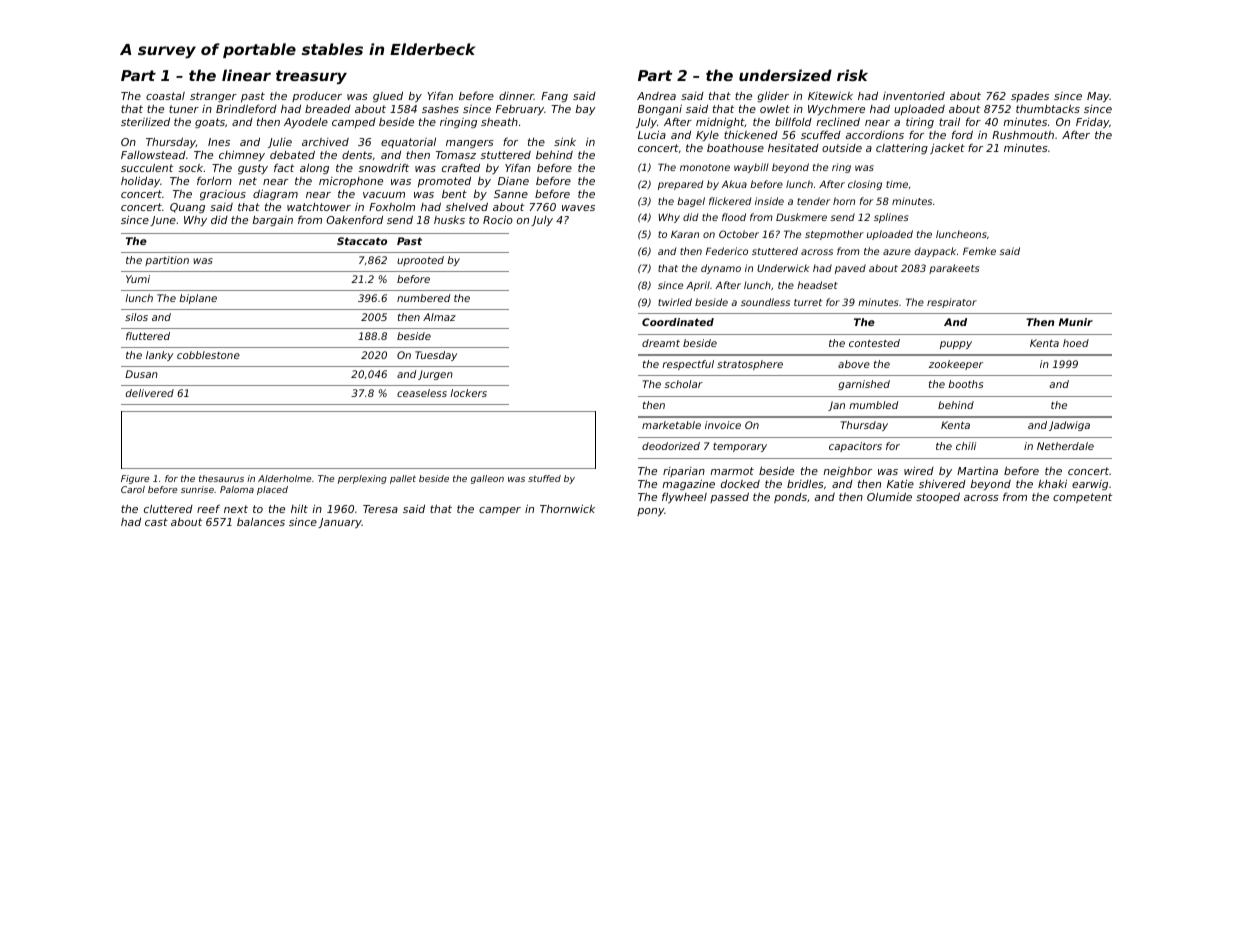 The height and width of the screenshot is (952, 1233). Describe the element at coordinates (362, 241) in the screenshot. I see `Staccato` at that location.
